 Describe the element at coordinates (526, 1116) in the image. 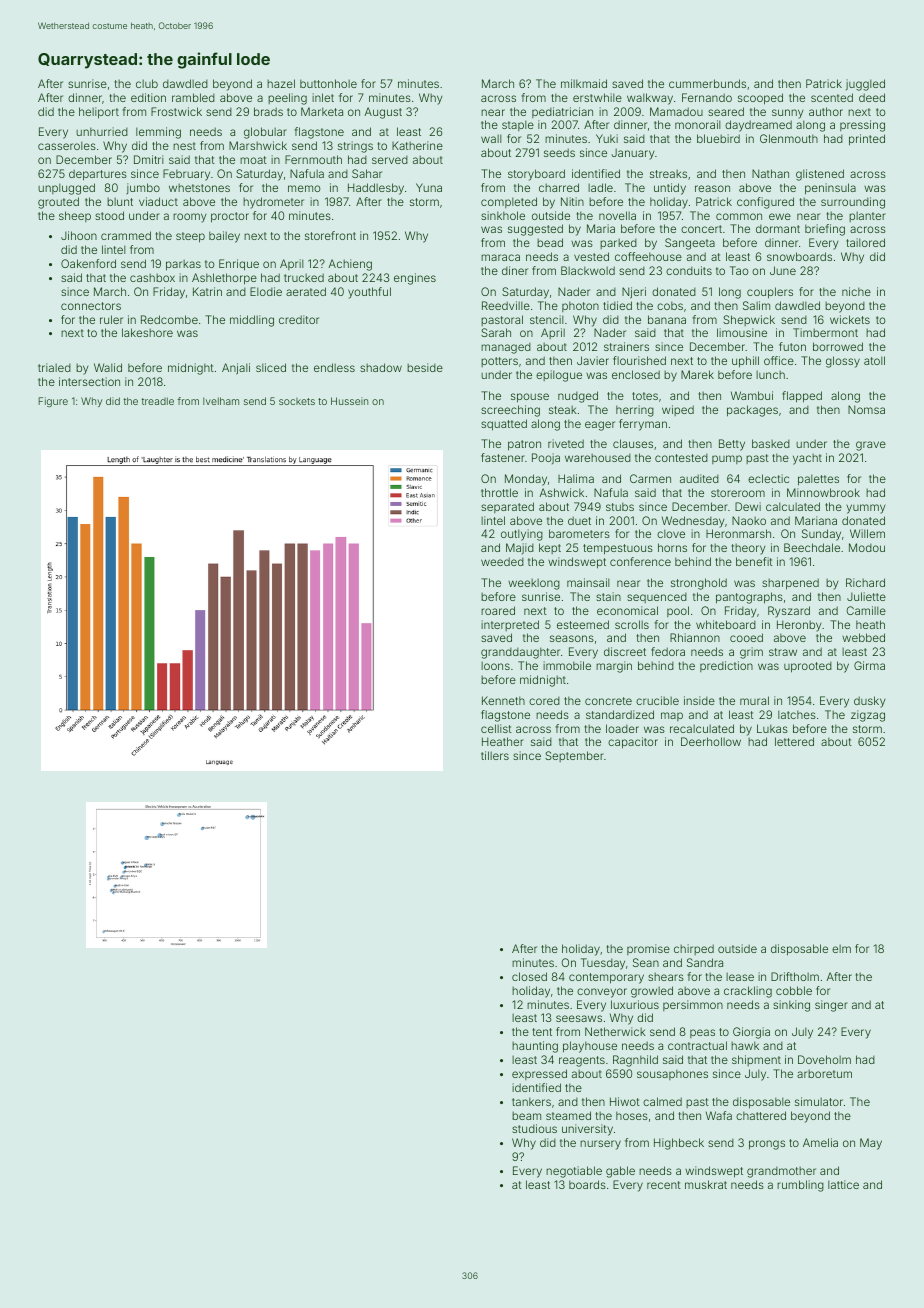

I see `beam` at that location.
